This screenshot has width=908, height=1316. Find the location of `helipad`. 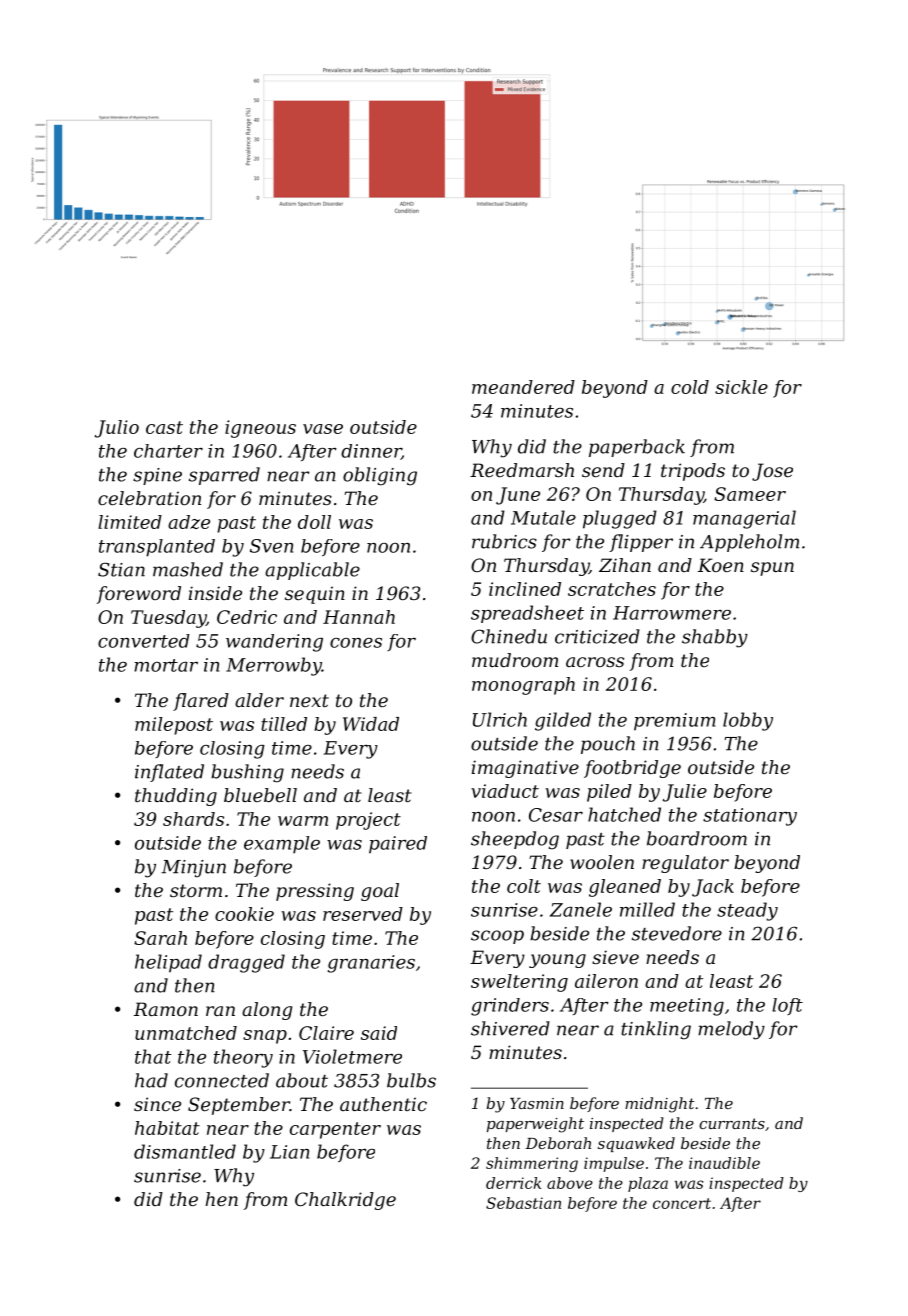

helipad is located at coordinates (168, 963).
